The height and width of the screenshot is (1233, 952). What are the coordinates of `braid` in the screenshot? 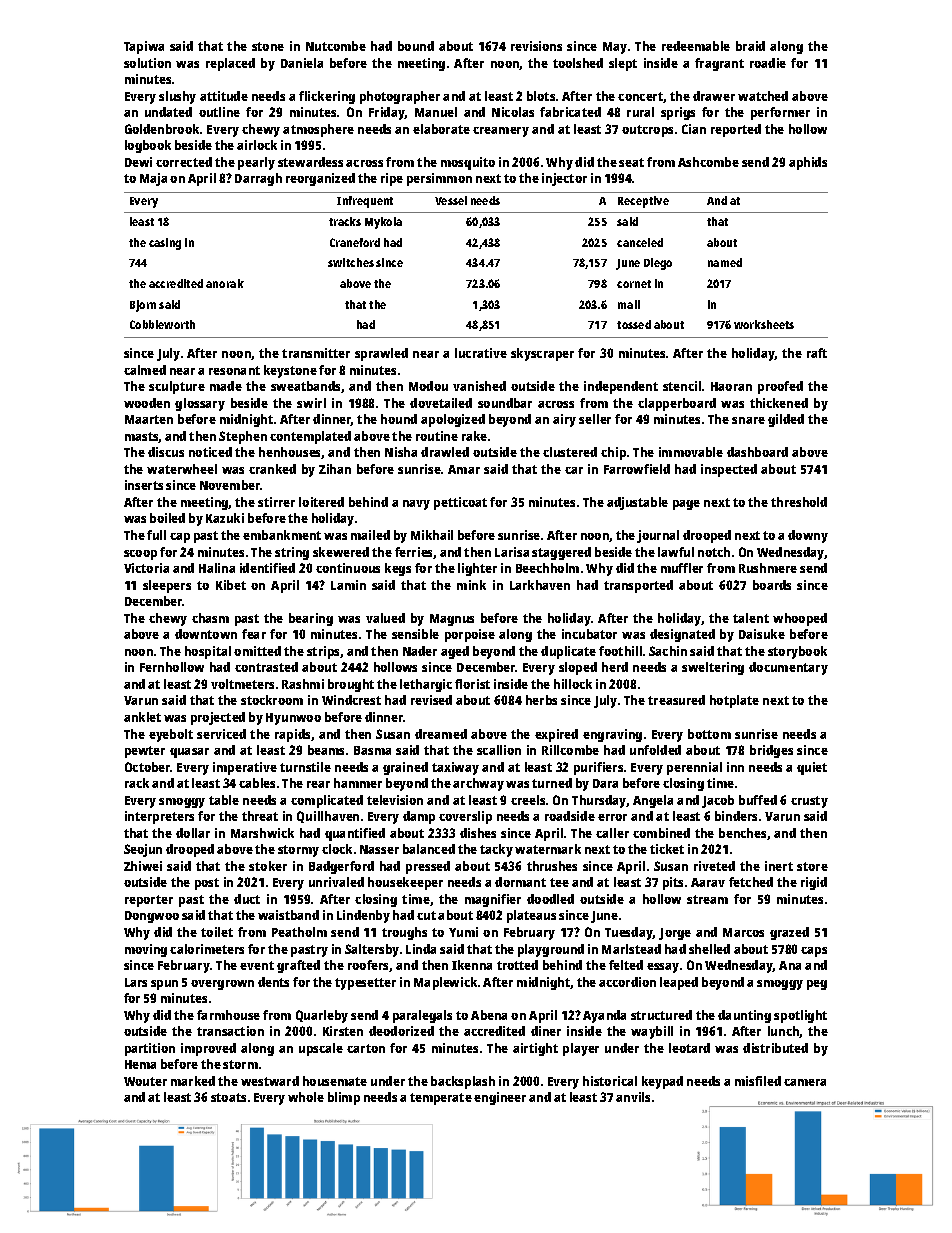 It's located at (750, 46).
